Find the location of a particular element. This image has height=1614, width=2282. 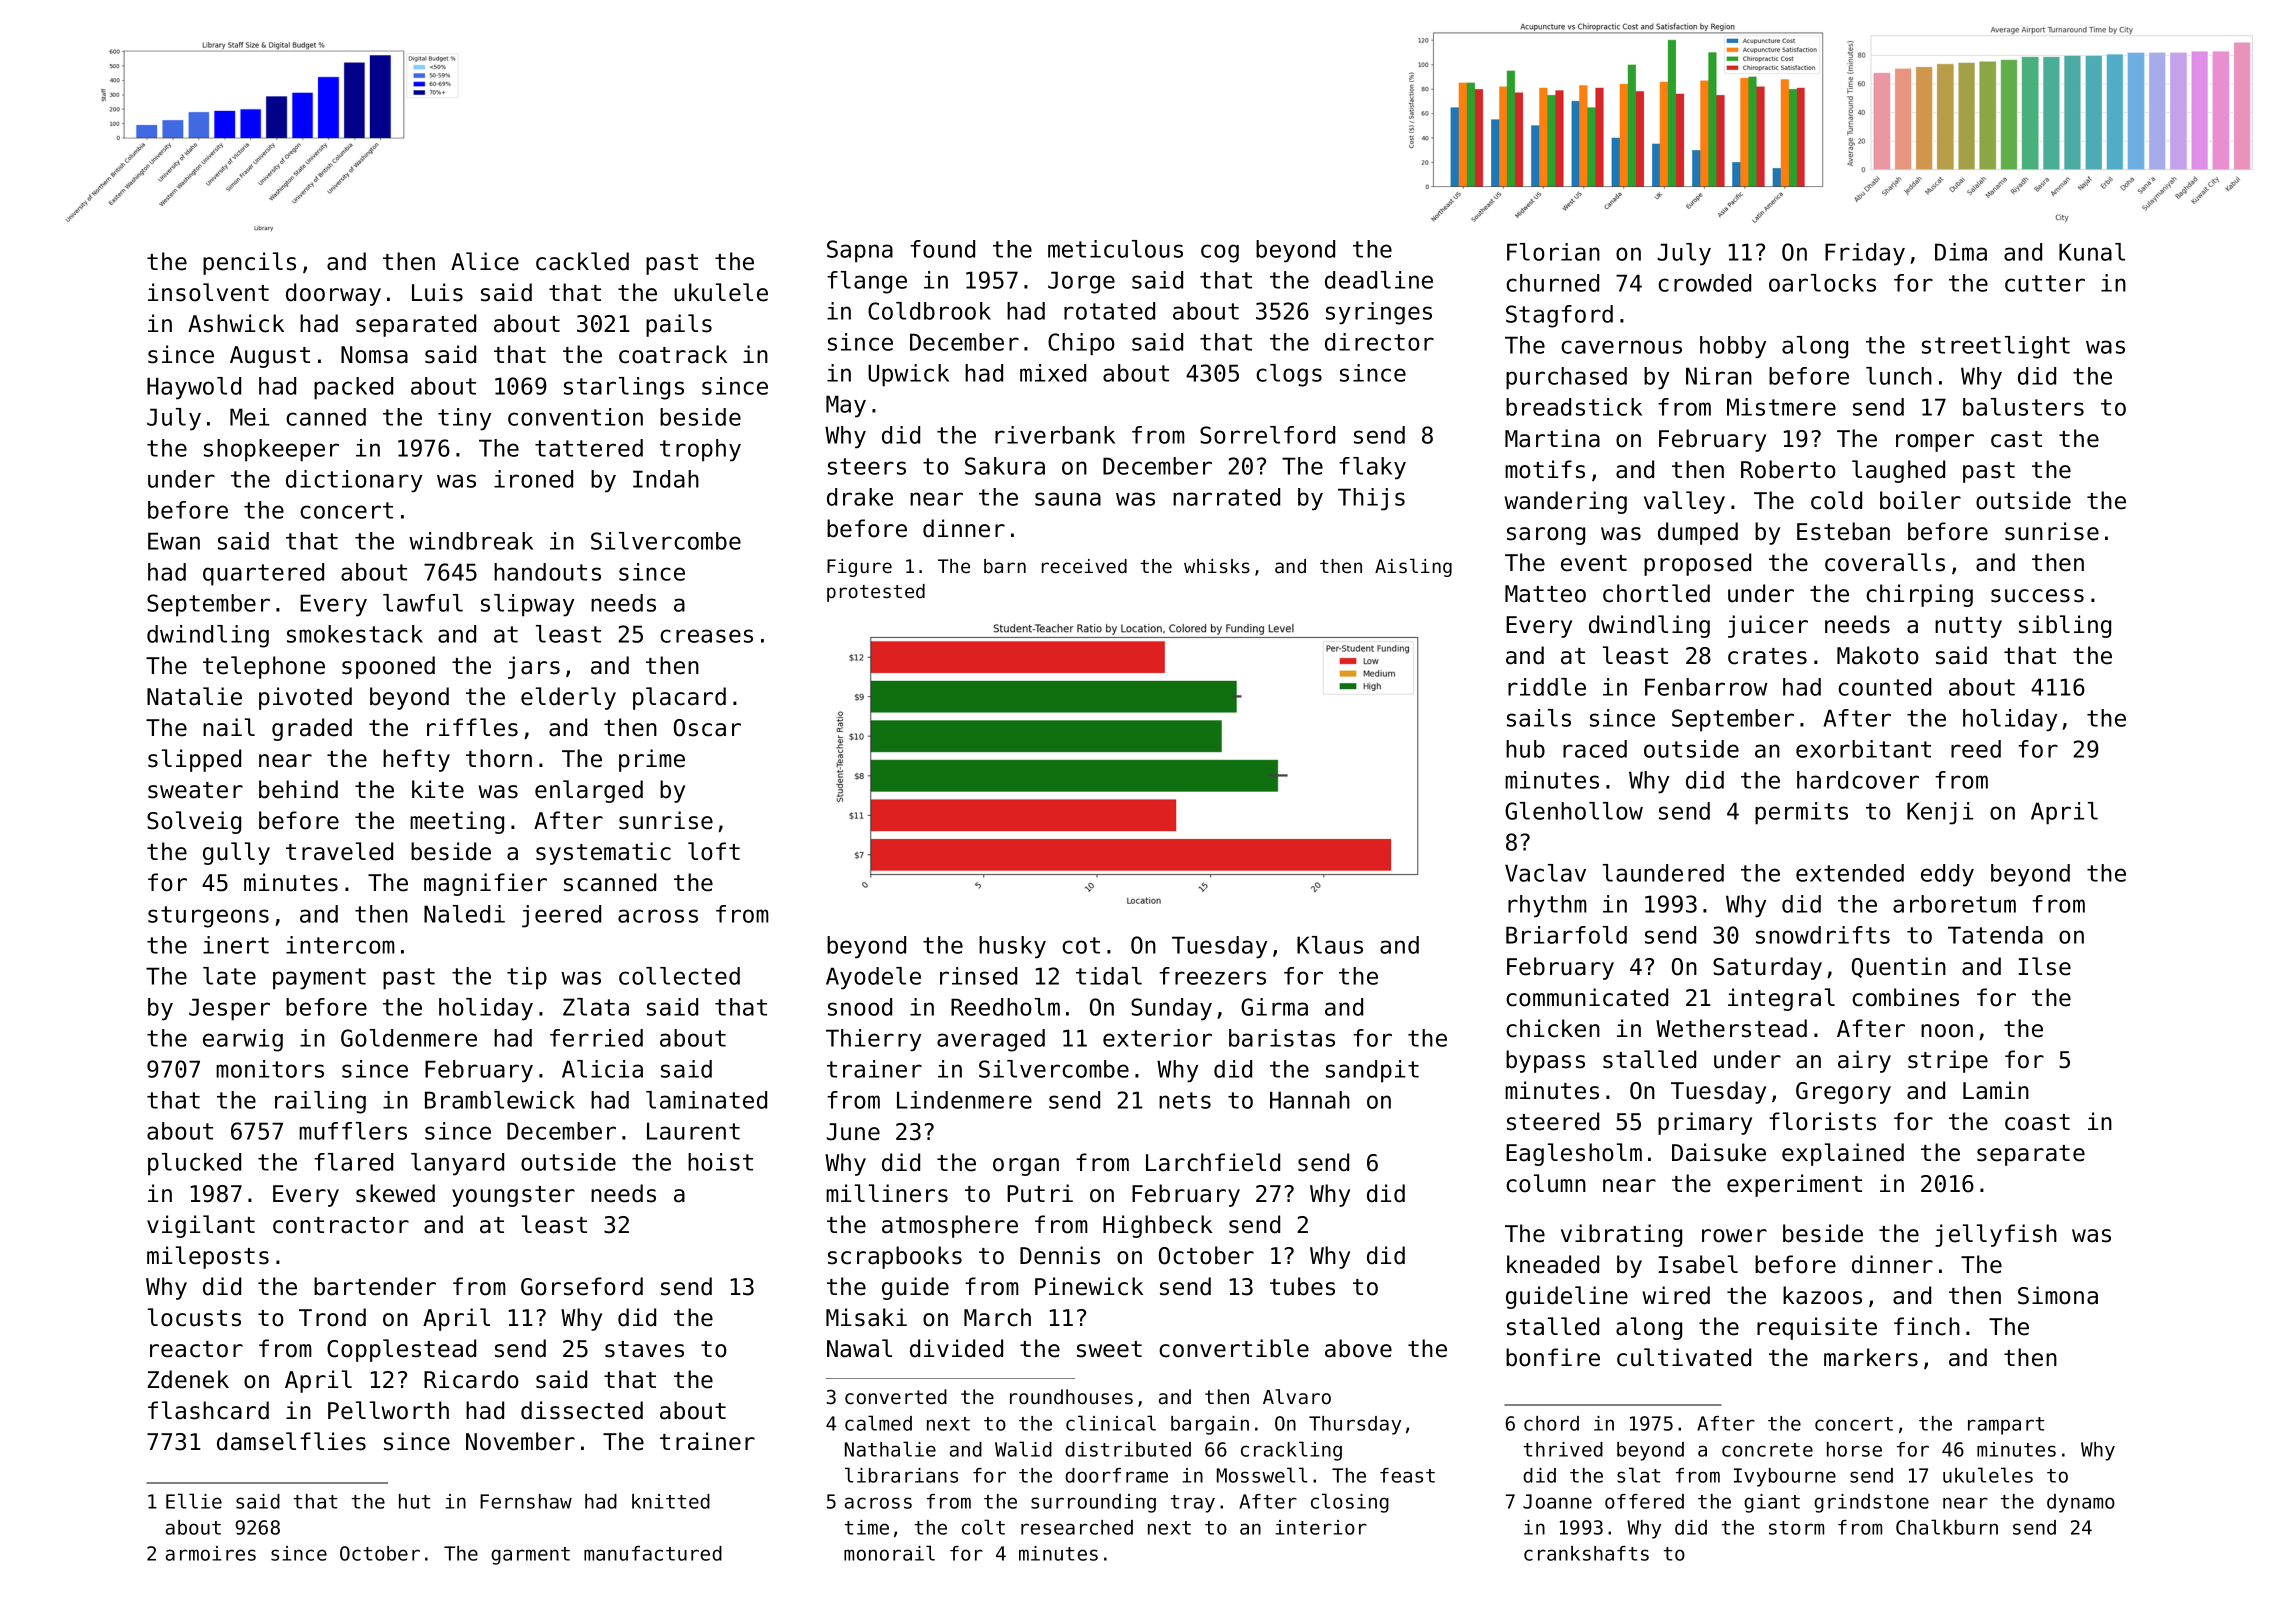

finch is located at coordinates (1927, 1326).
